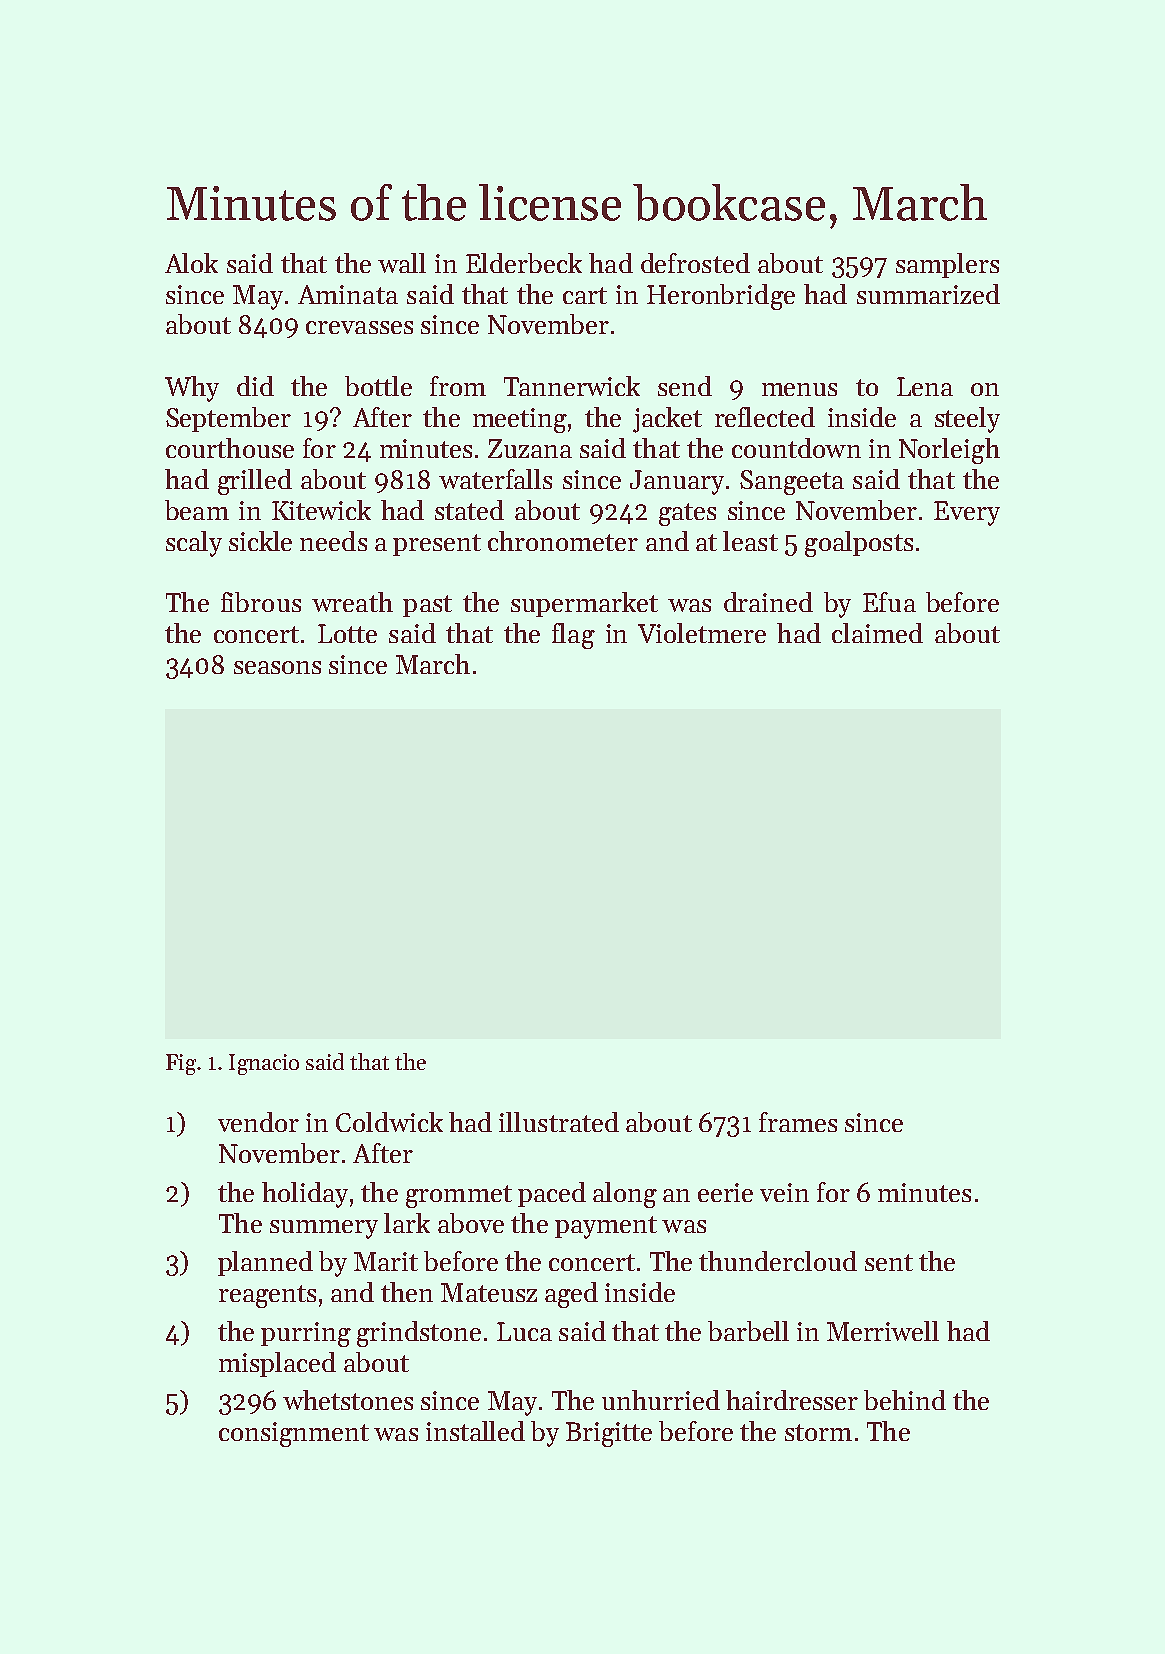 This document has width=1165, height=1654. What do you see at coordinates (609, 1434) in the document?
I see `Brigitte` at bounding box center [609, 1434].
